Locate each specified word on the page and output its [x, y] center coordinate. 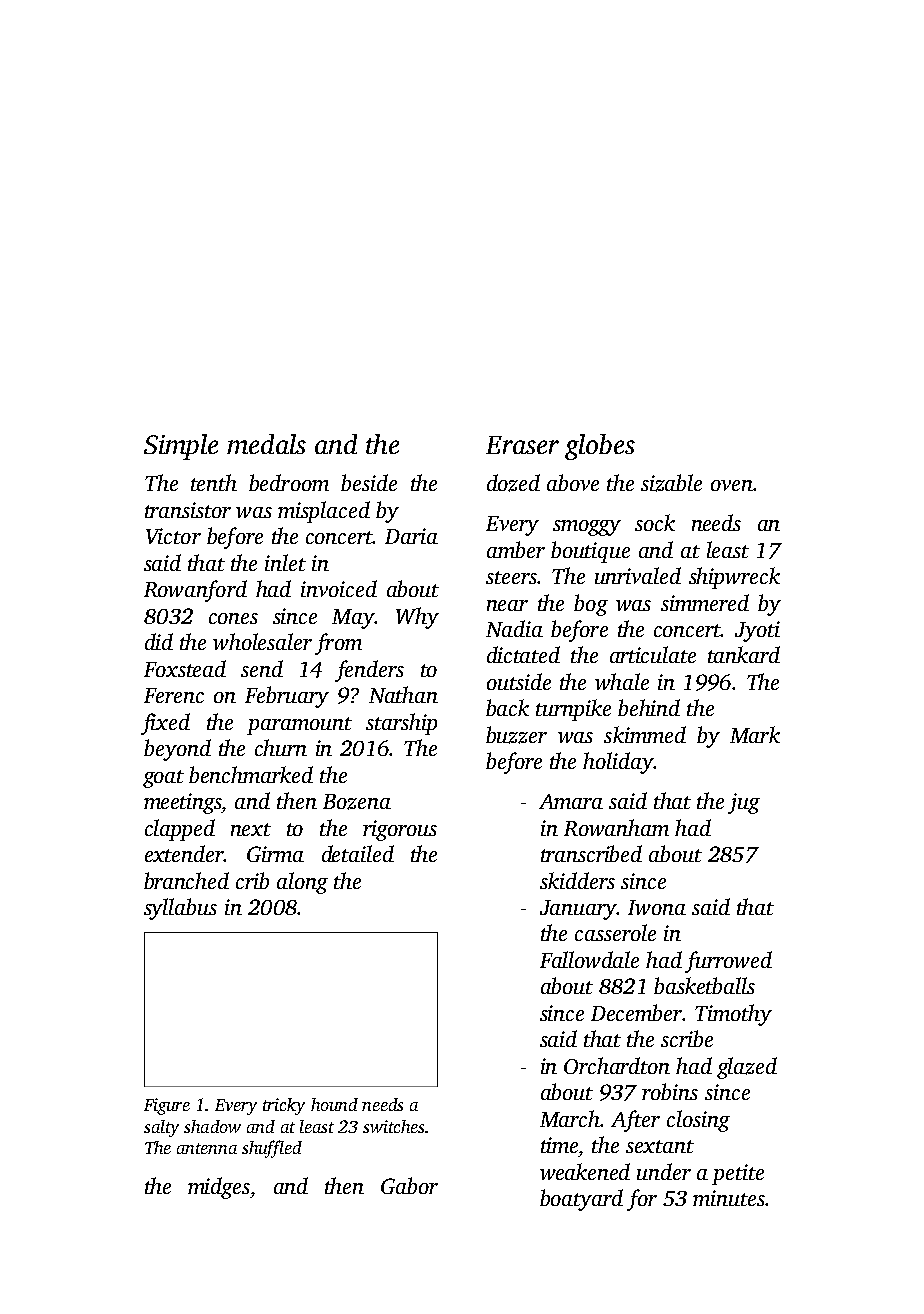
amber [516, 549]
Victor [173, 536]
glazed [747, 1068]
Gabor [409, 1185]
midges [219, 1188]
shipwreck [734, 578]
